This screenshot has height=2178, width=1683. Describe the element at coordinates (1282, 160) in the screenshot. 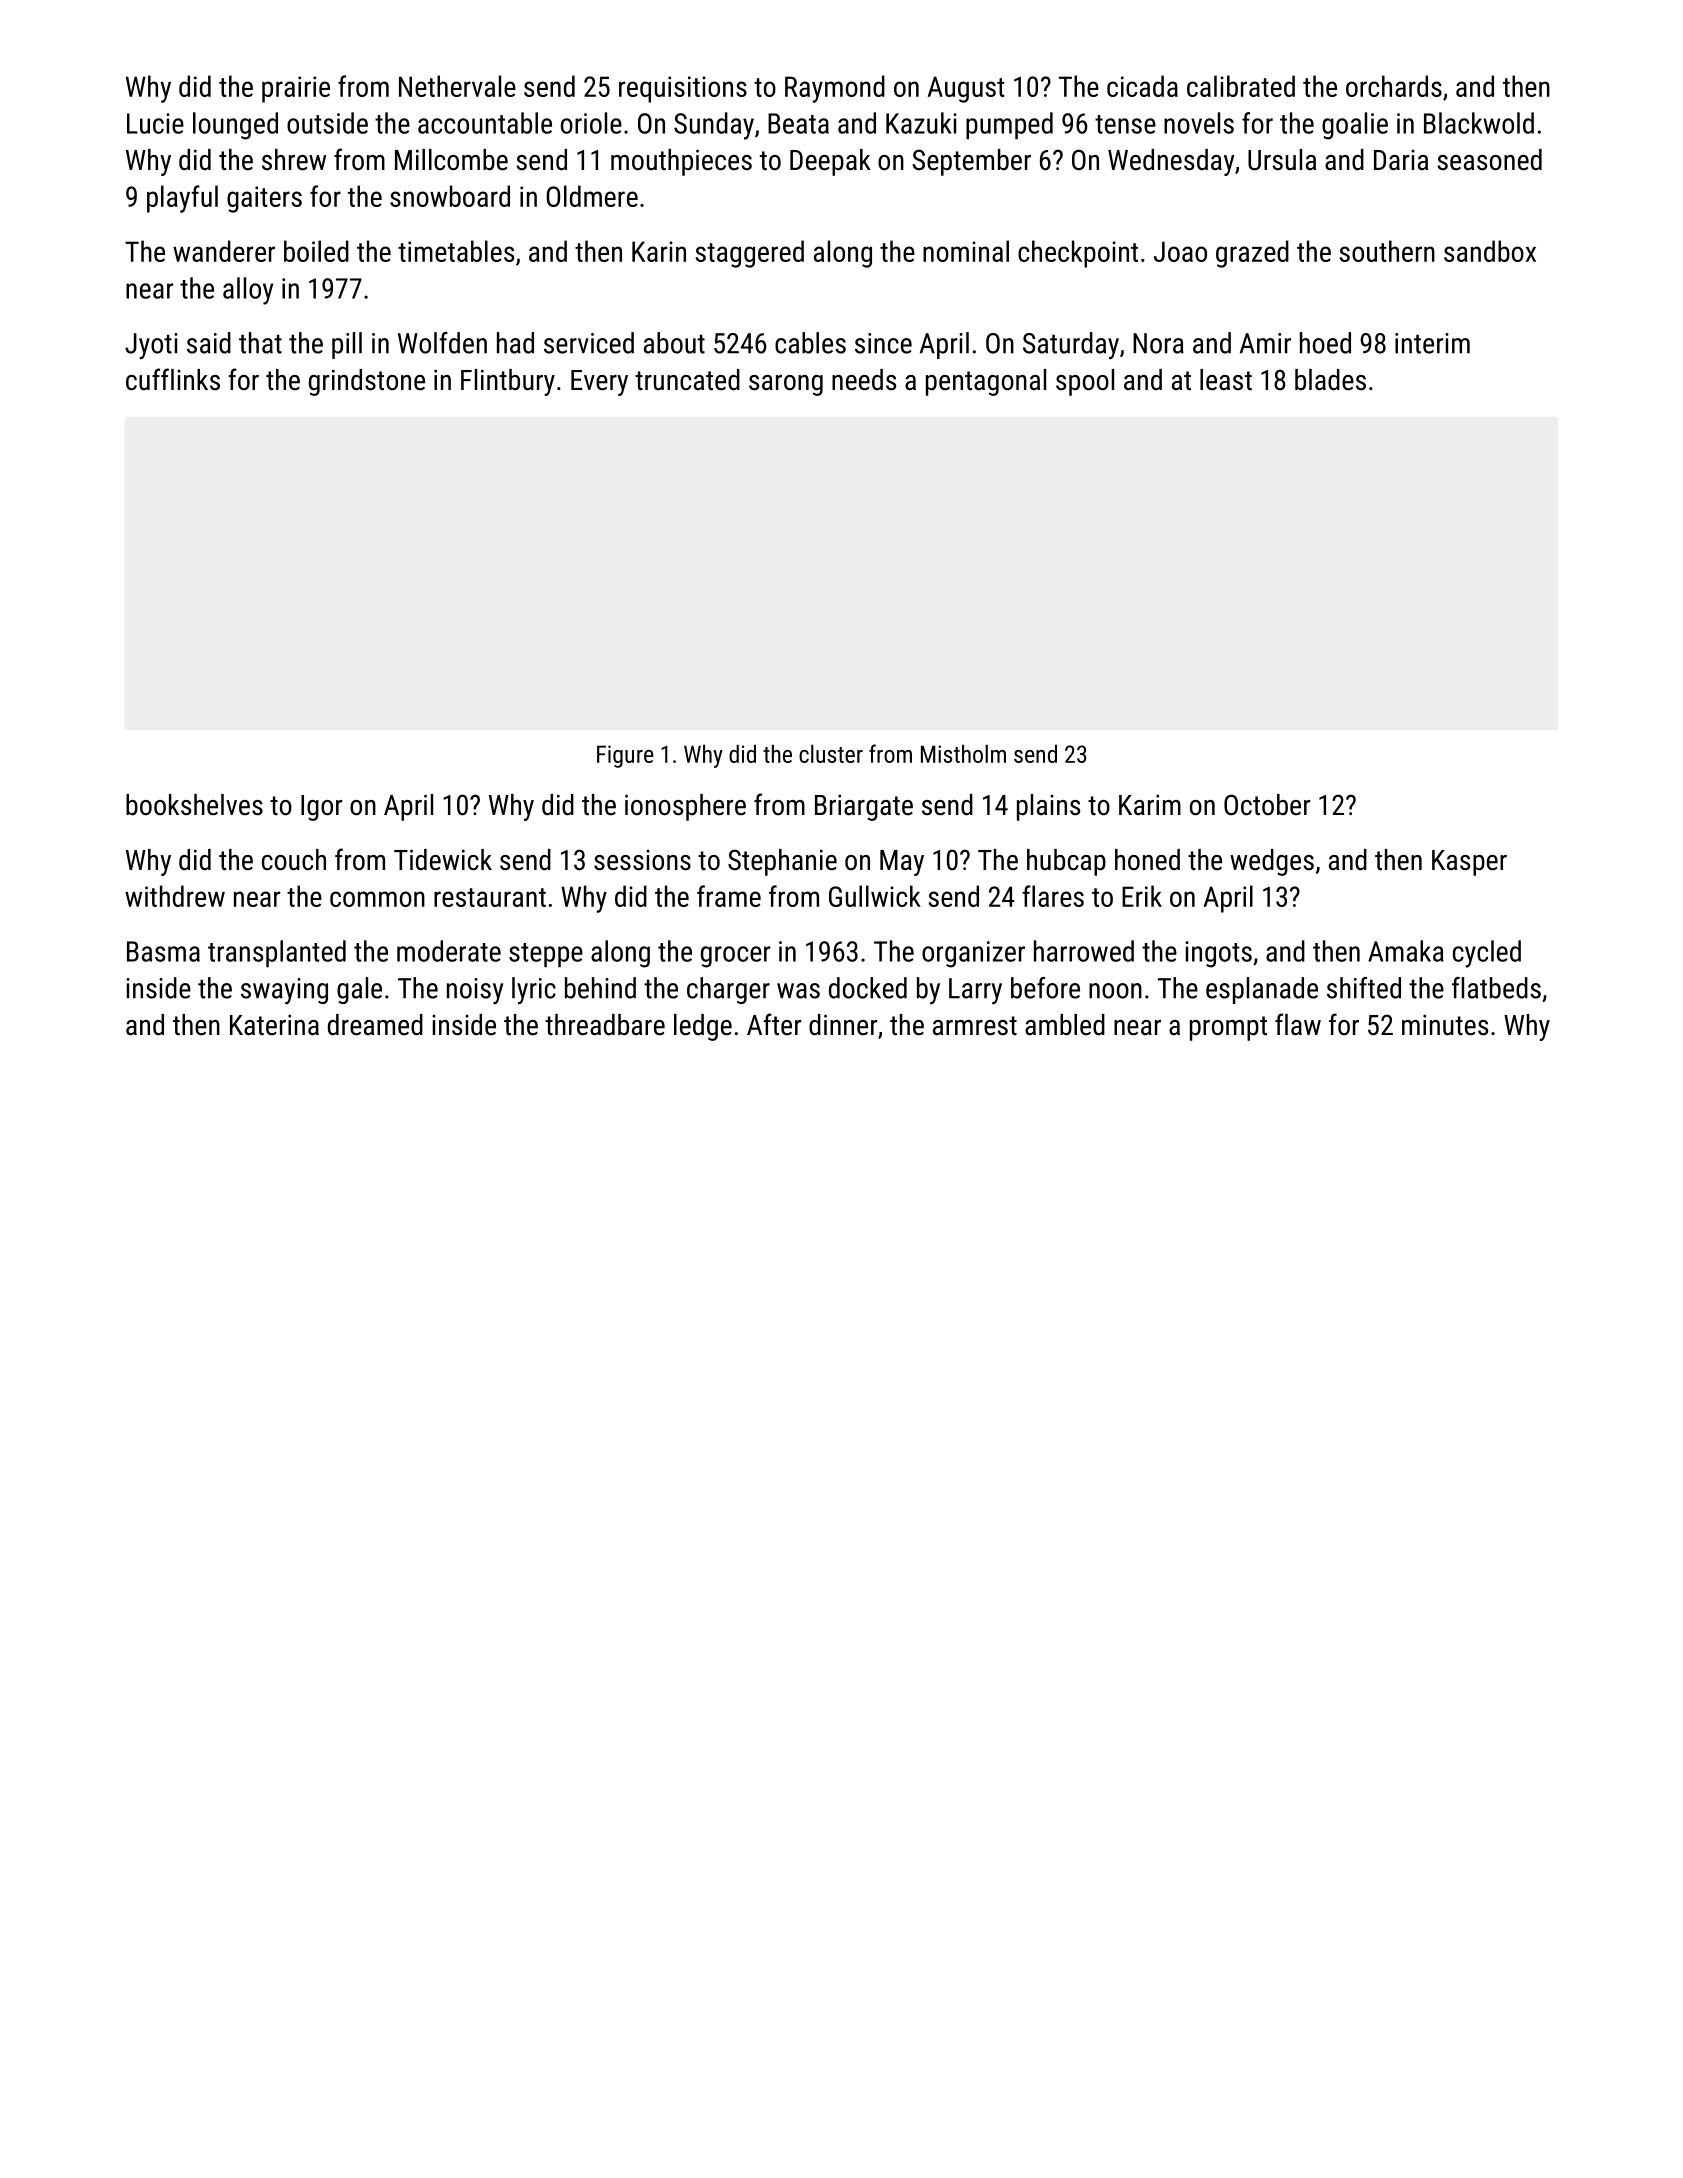

I see `Ursula` at that location.
